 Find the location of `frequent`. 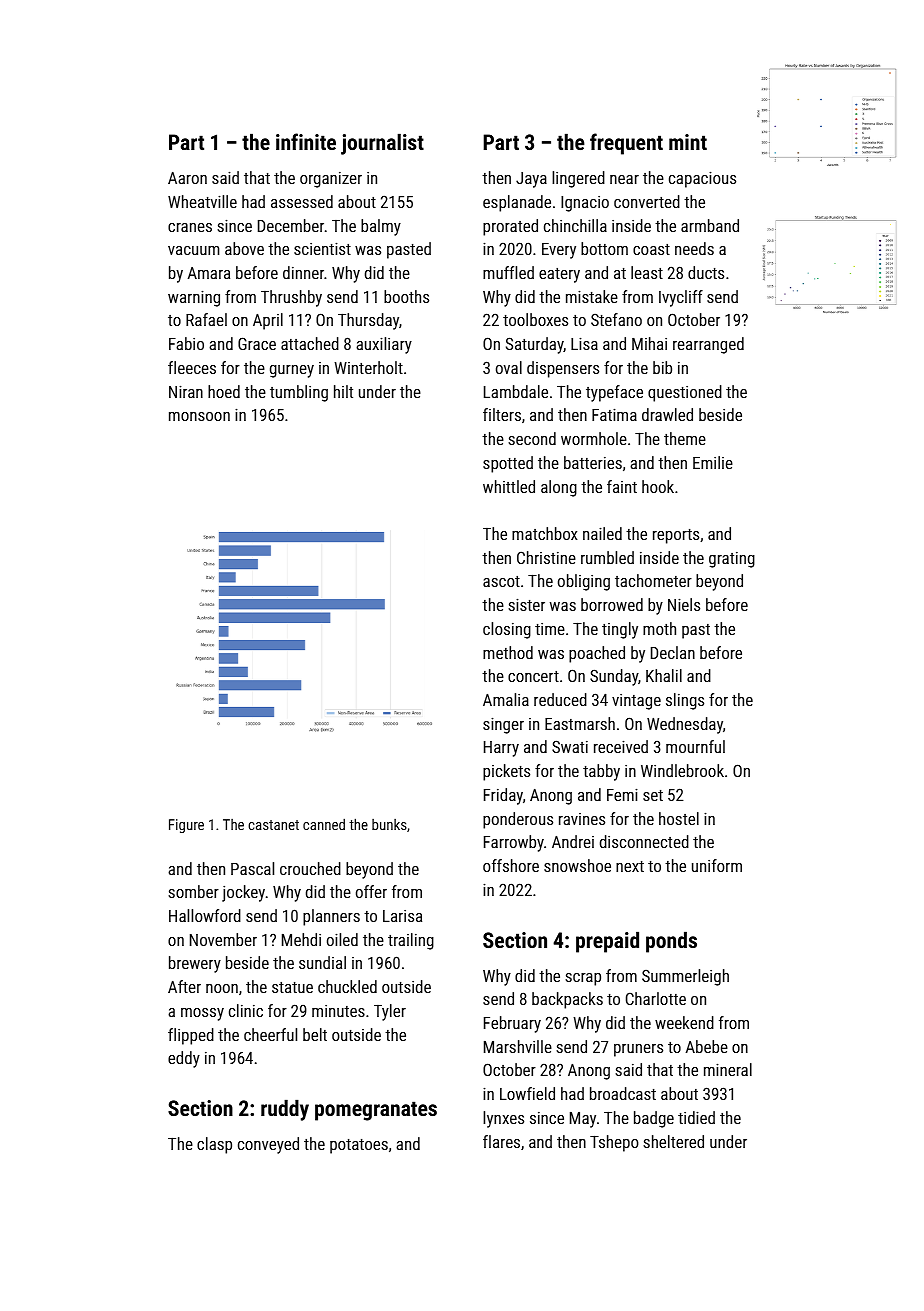

frequent is located at coordinates (626, 144).
